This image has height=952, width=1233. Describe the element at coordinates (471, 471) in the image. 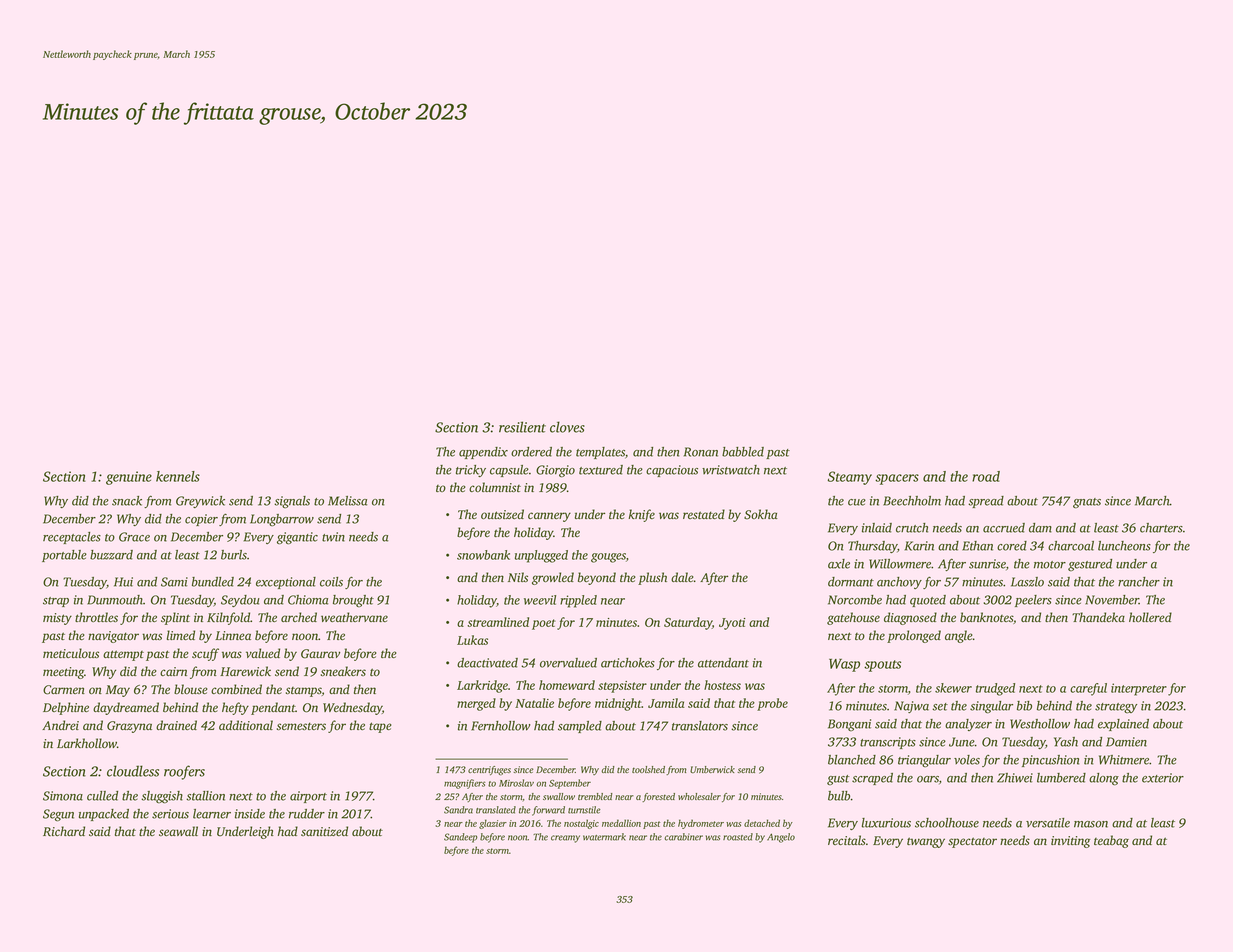

I see `tricky` at that location.
